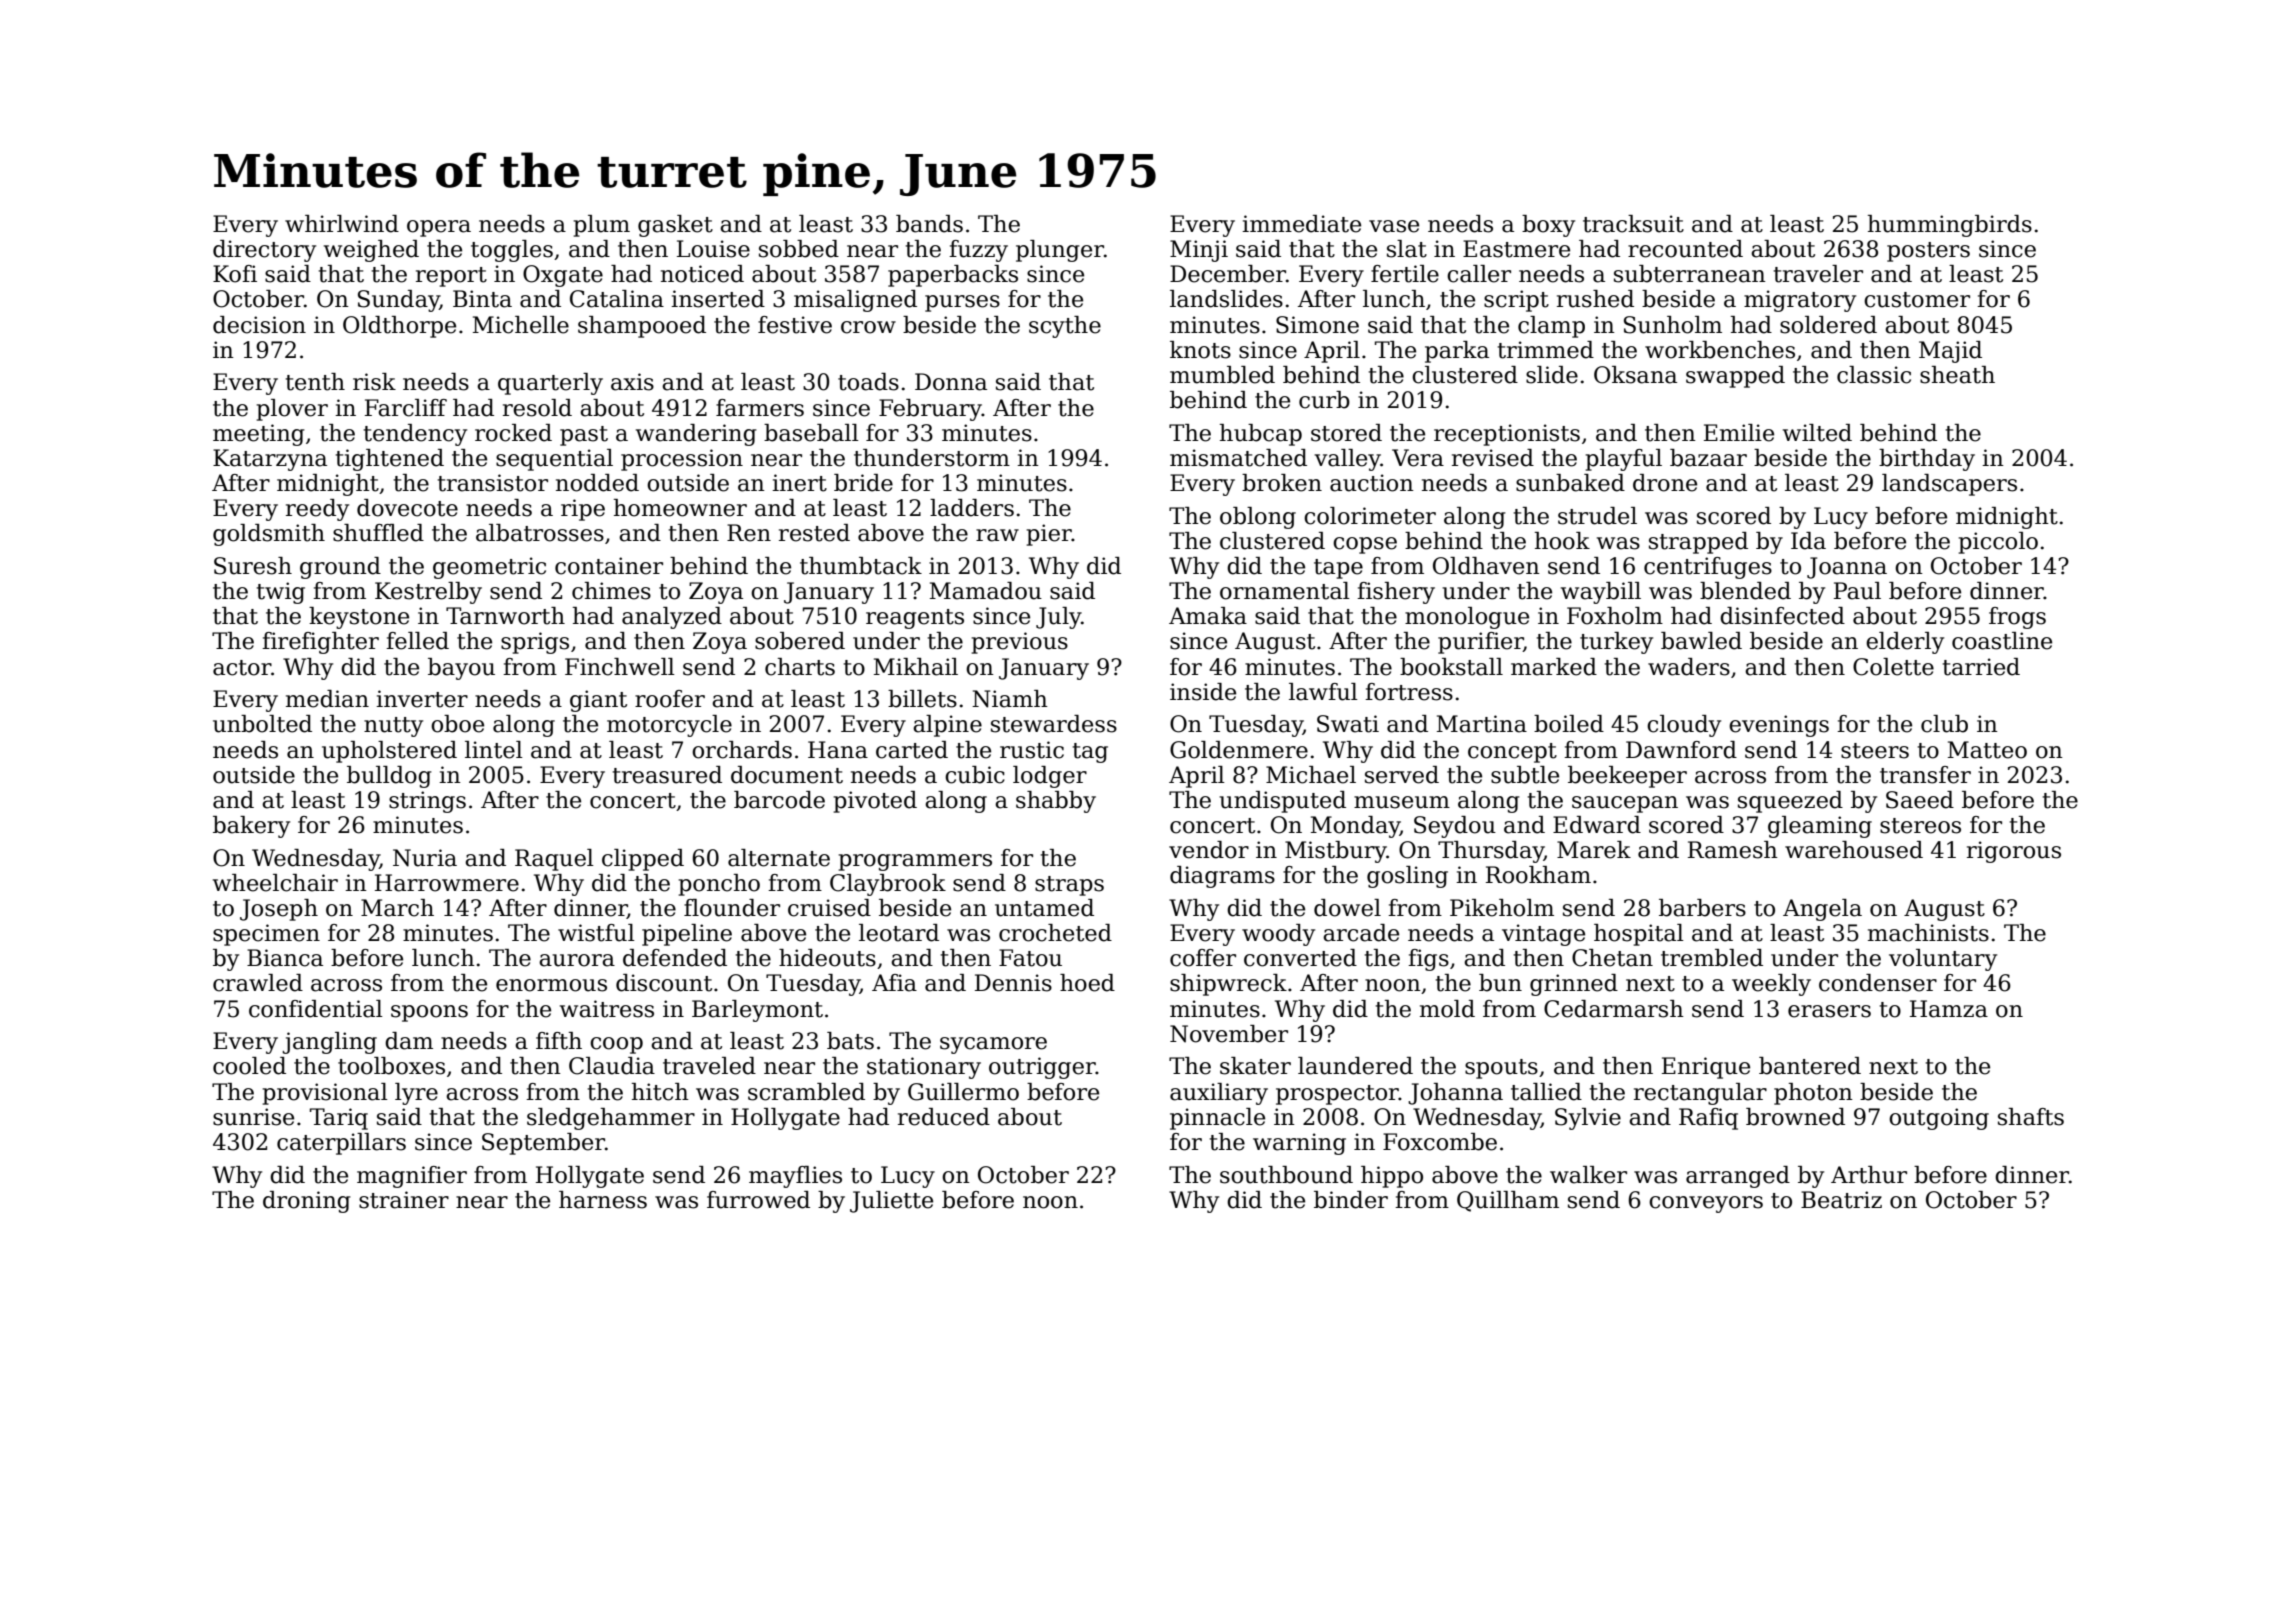 This image has height=1620, width=2292. Describe the element at coordinates (404, 1200) in the image. I see `strainer` at that location.
